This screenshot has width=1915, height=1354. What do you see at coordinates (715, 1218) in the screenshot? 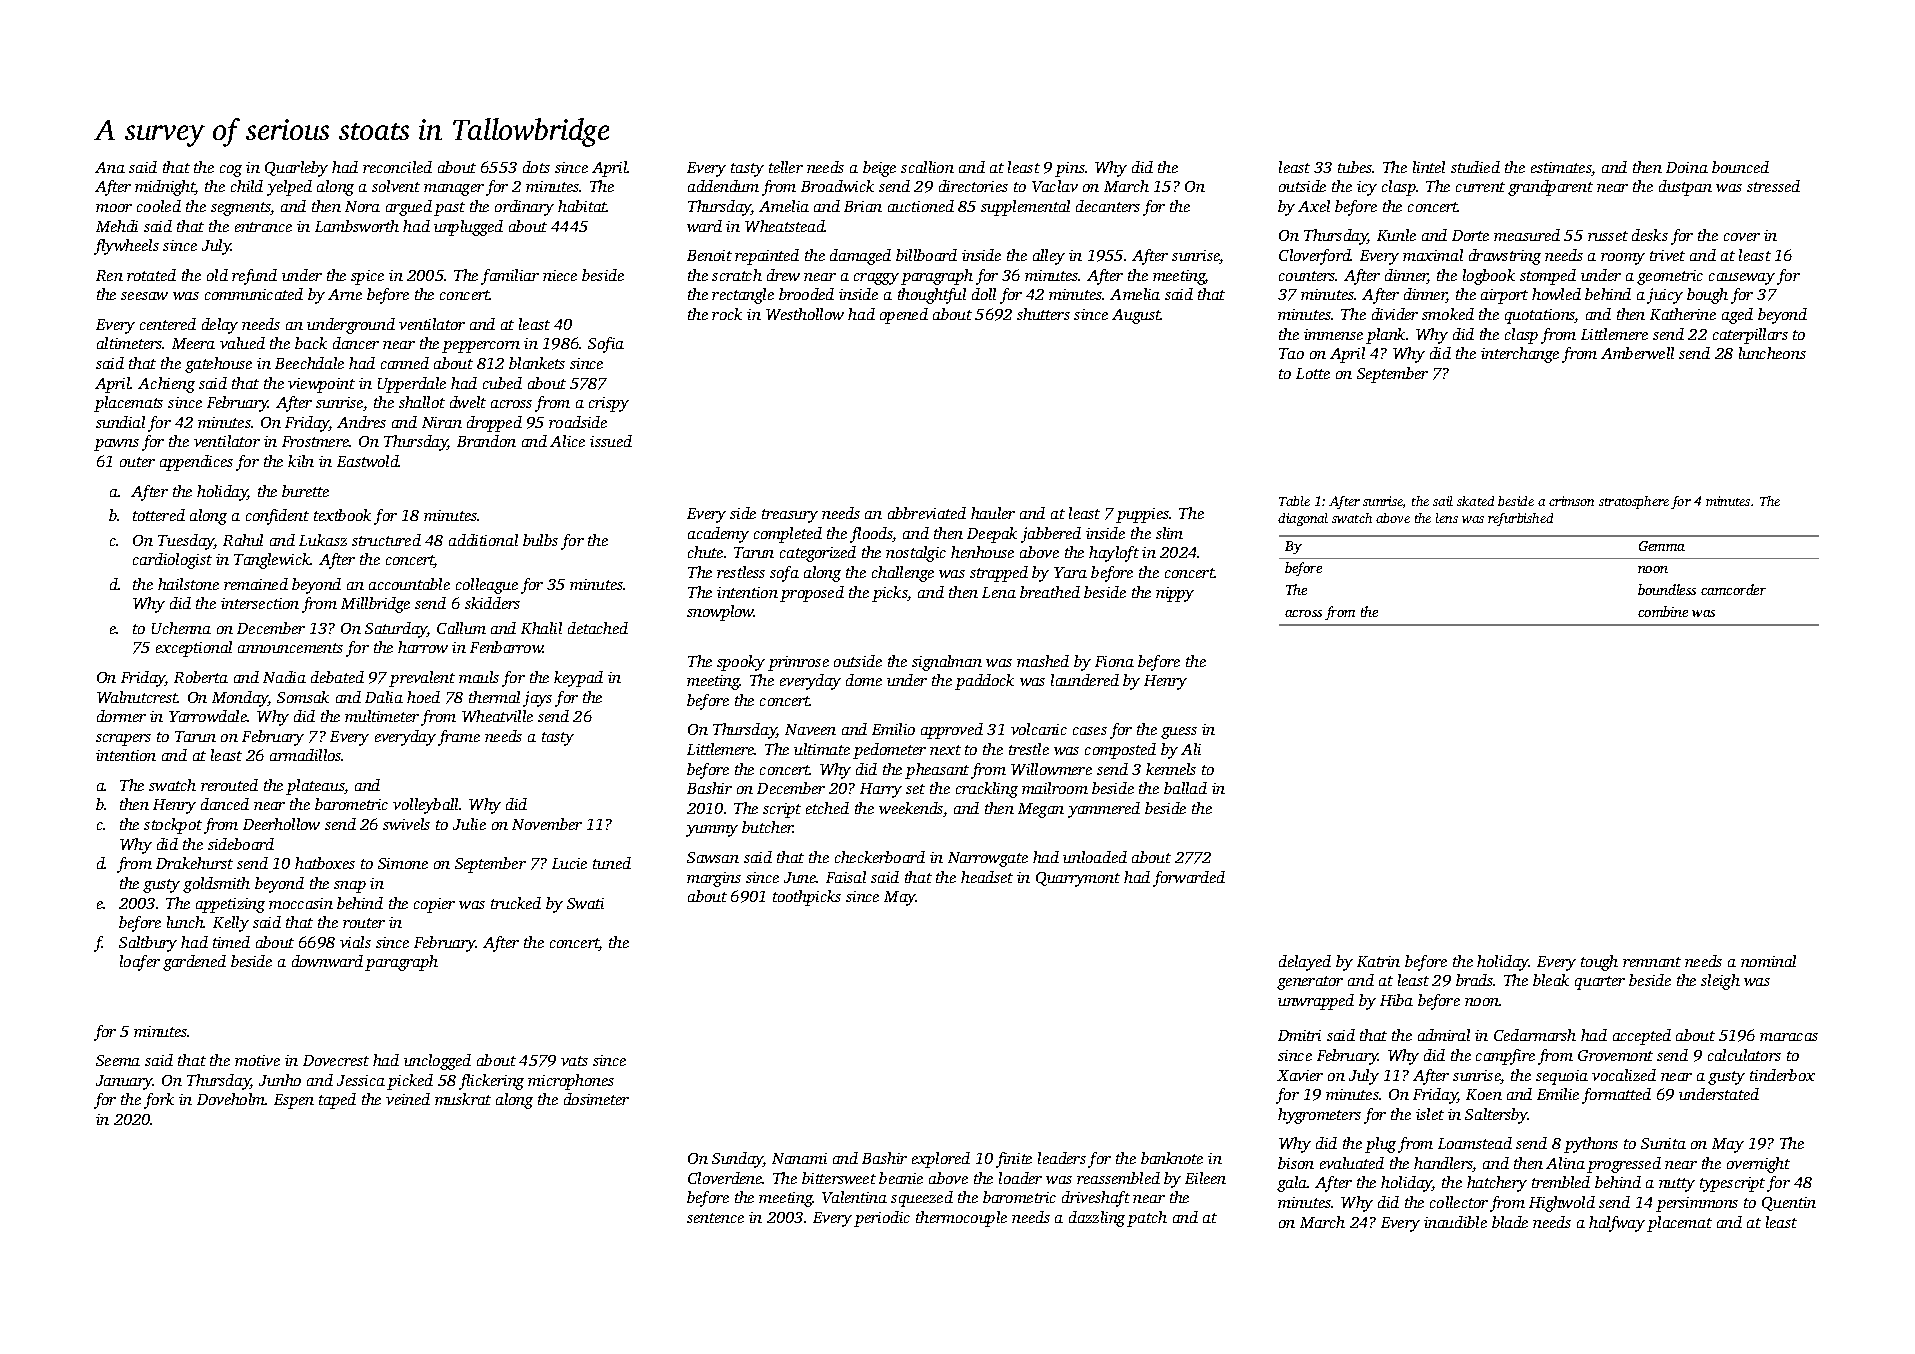
I see `sentence` at bounding box center [715, 1218].
